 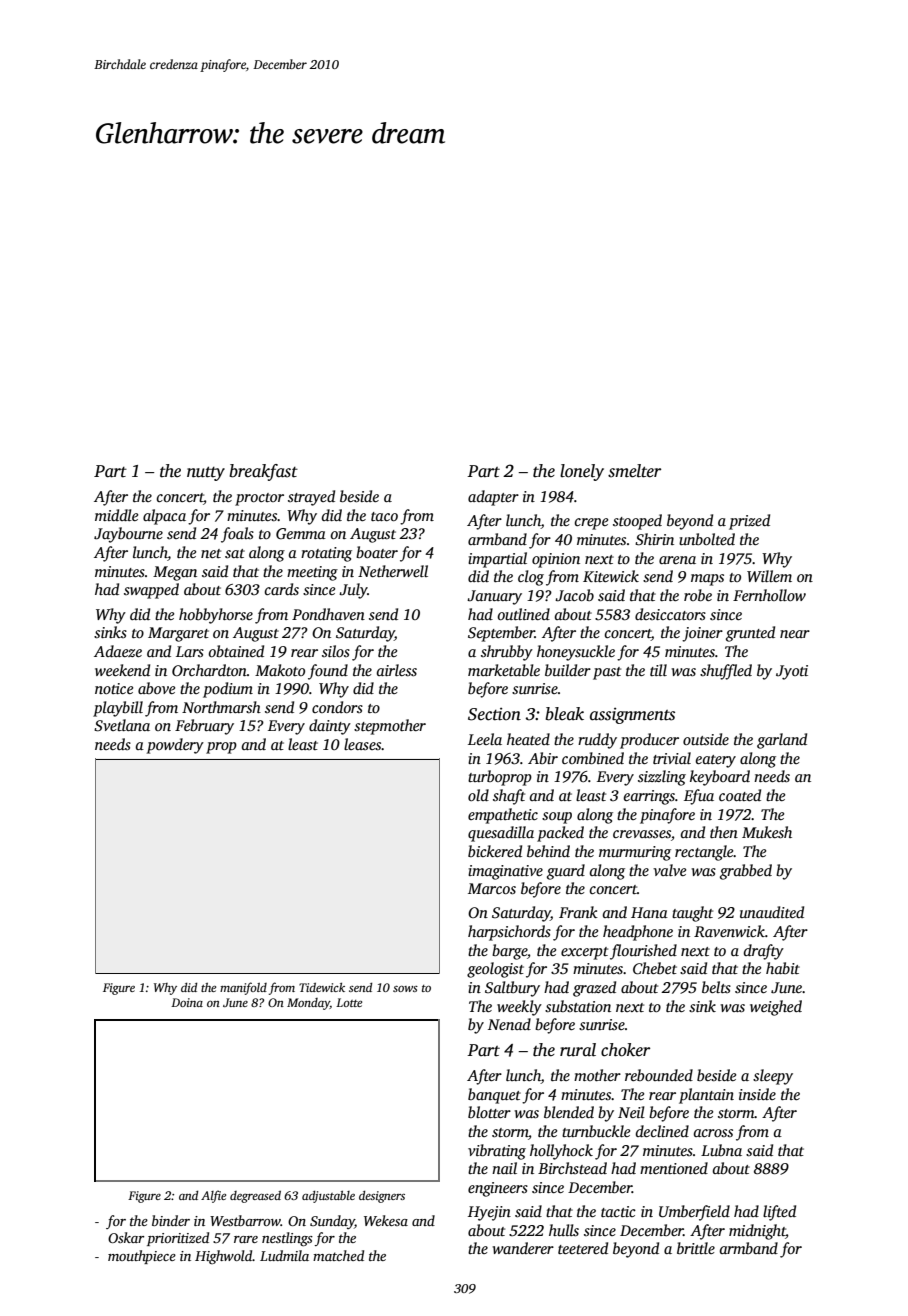 What do you see at coordinates (223, 1257) in the image?
I see `Highwold` at bounding box center [223, 1257].
